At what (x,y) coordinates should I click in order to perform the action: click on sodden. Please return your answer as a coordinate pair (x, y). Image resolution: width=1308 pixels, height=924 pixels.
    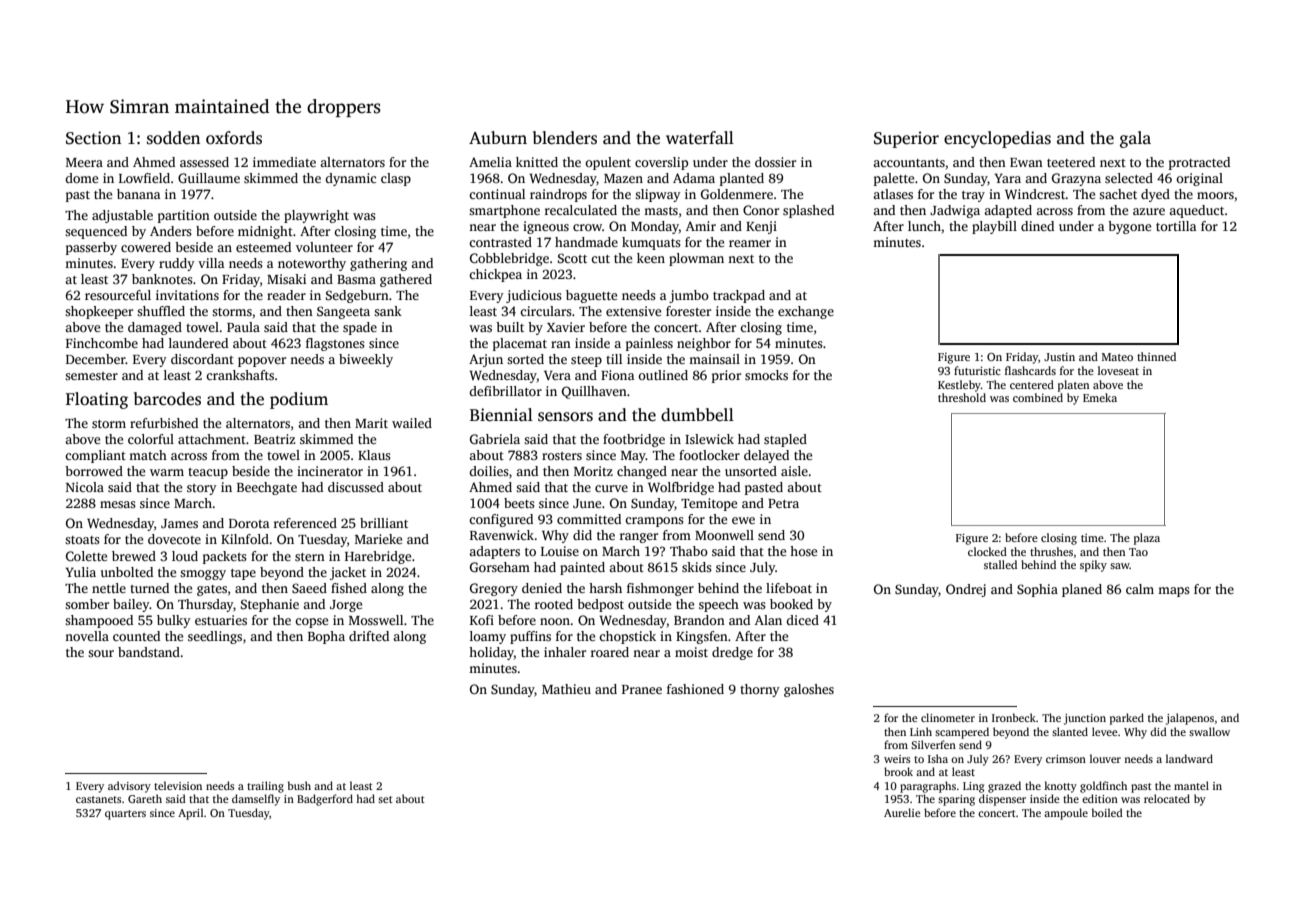
    Looking at the image, I should click on (173, 138).
